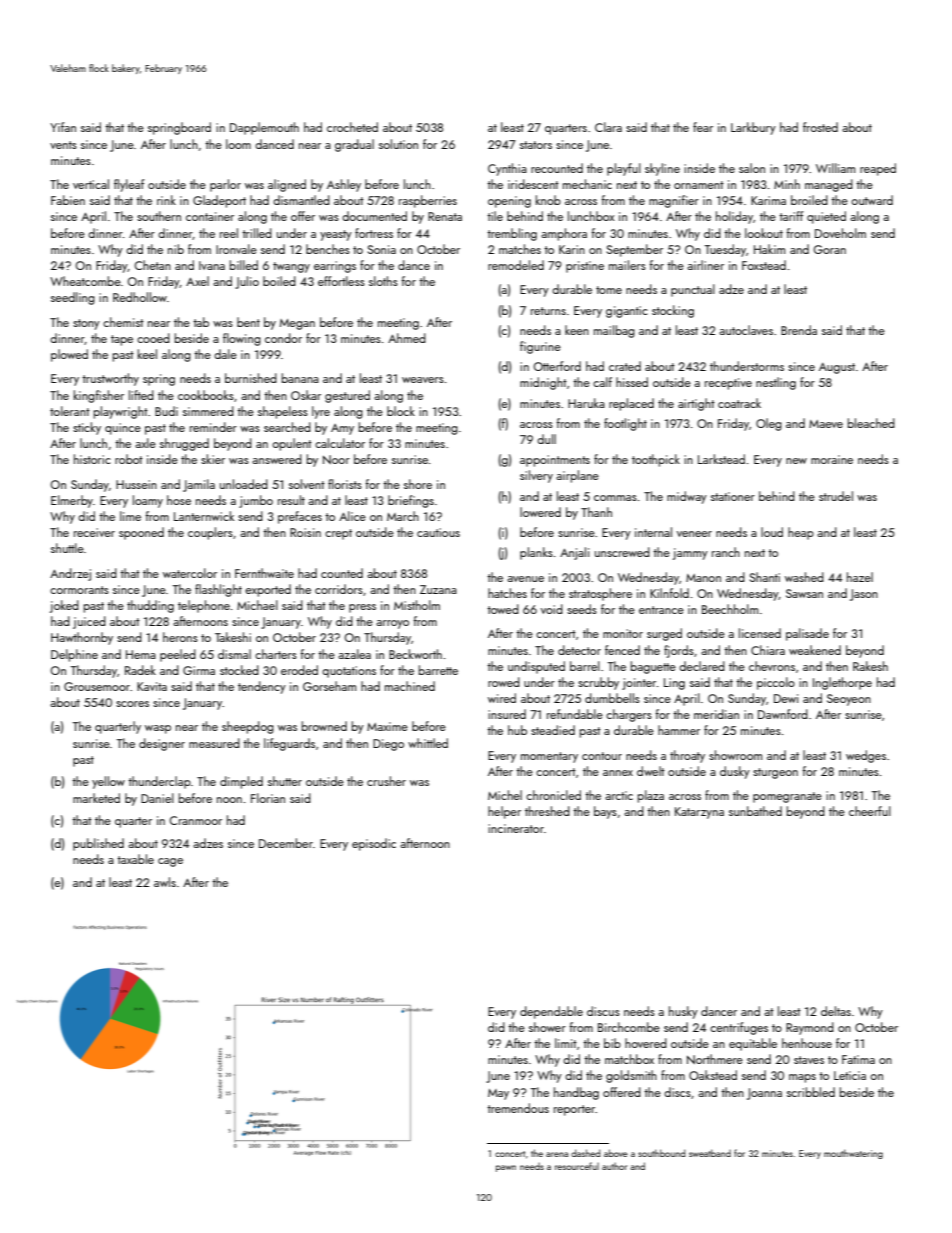 This image has width=952, height=1233. What do you see at coordinates (836, 496) in the image?
I see `strudel` at bounding box center [836, 496].
